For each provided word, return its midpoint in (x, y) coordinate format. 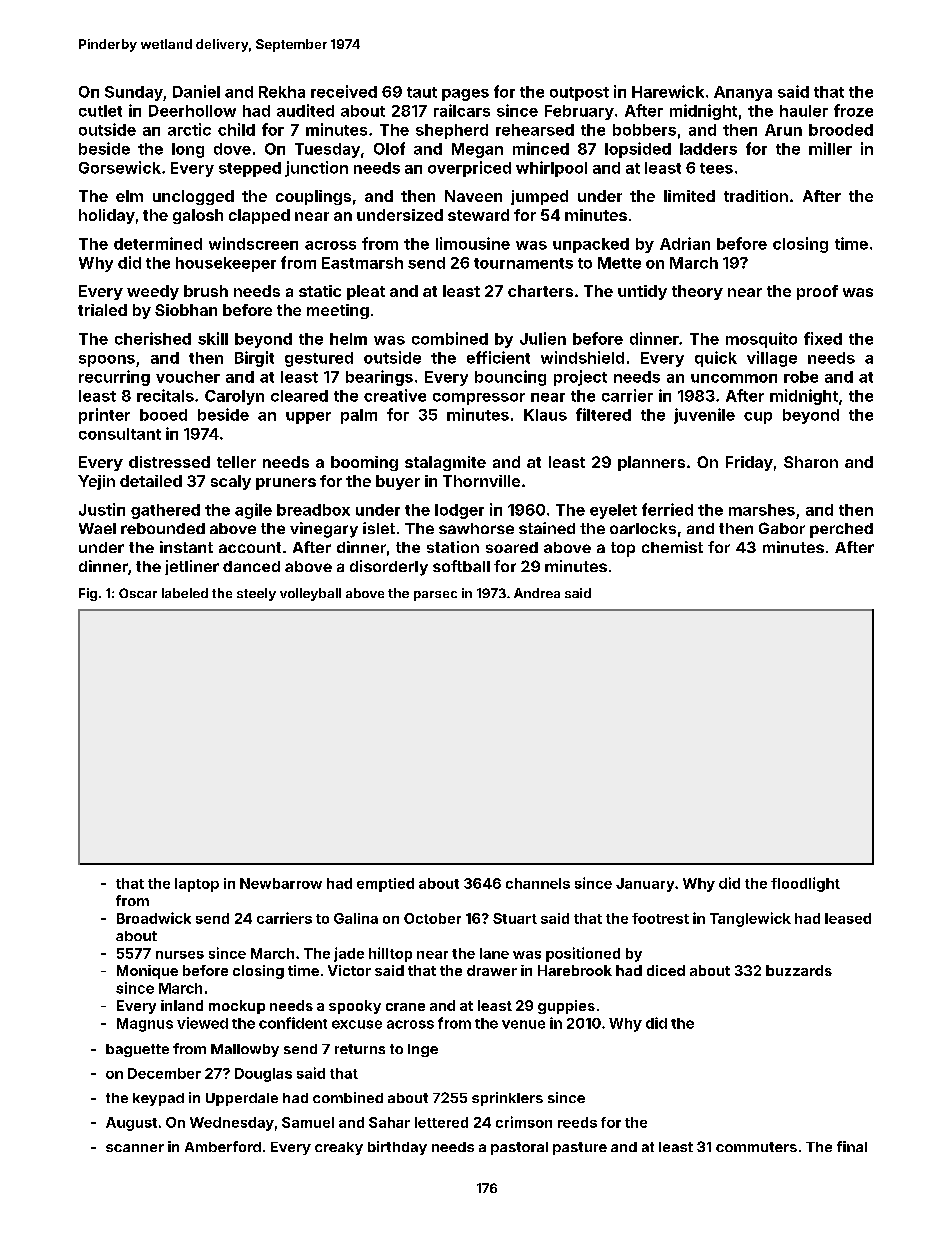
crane (405, 1007)
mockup (237, 1007)
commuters (756, 1147)
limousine (473, 243)
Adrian (685, 243)
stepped (250, 169)
